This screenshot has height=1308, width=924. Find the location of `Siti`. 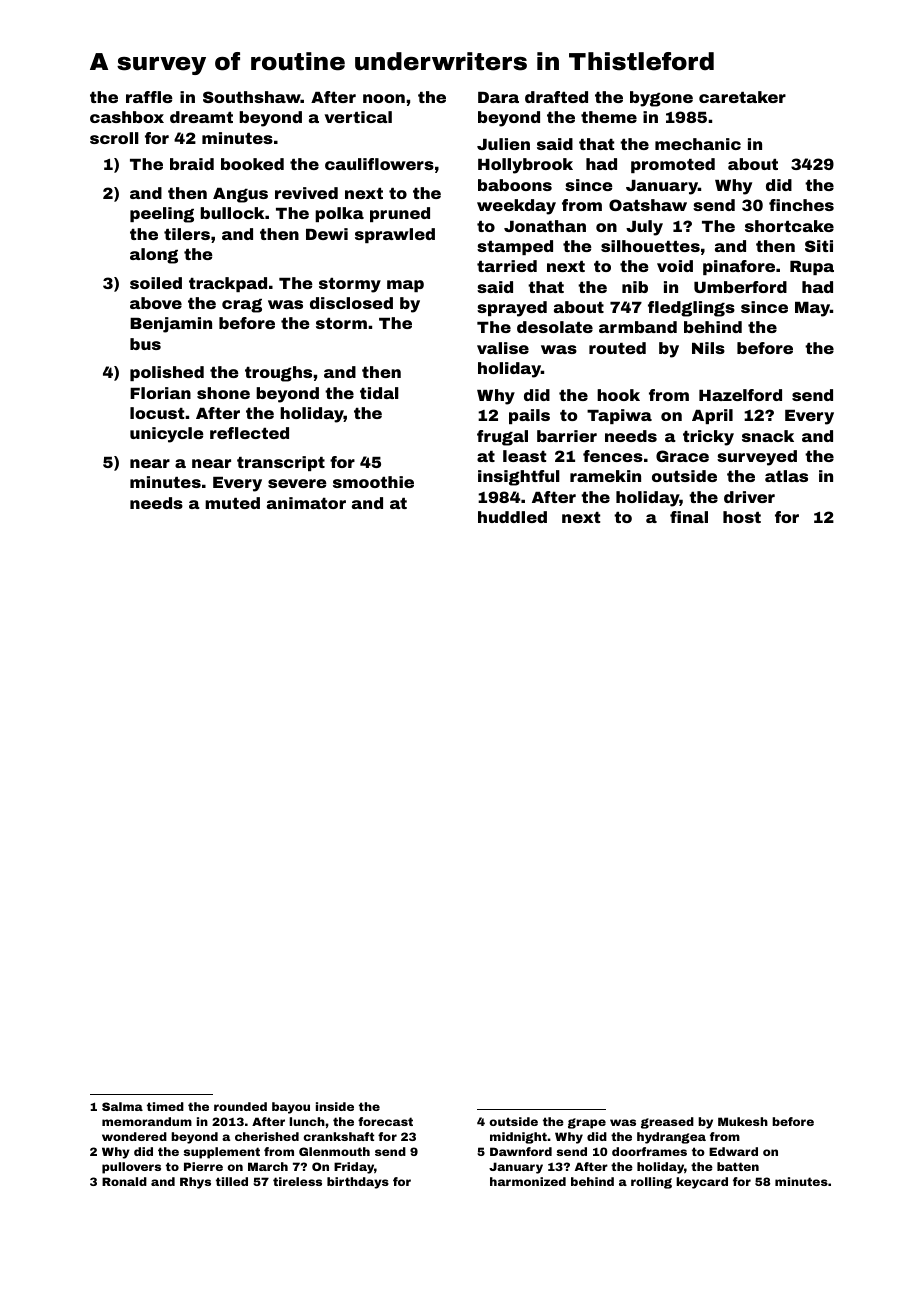

Siti is located at coordinates (819, 246).
